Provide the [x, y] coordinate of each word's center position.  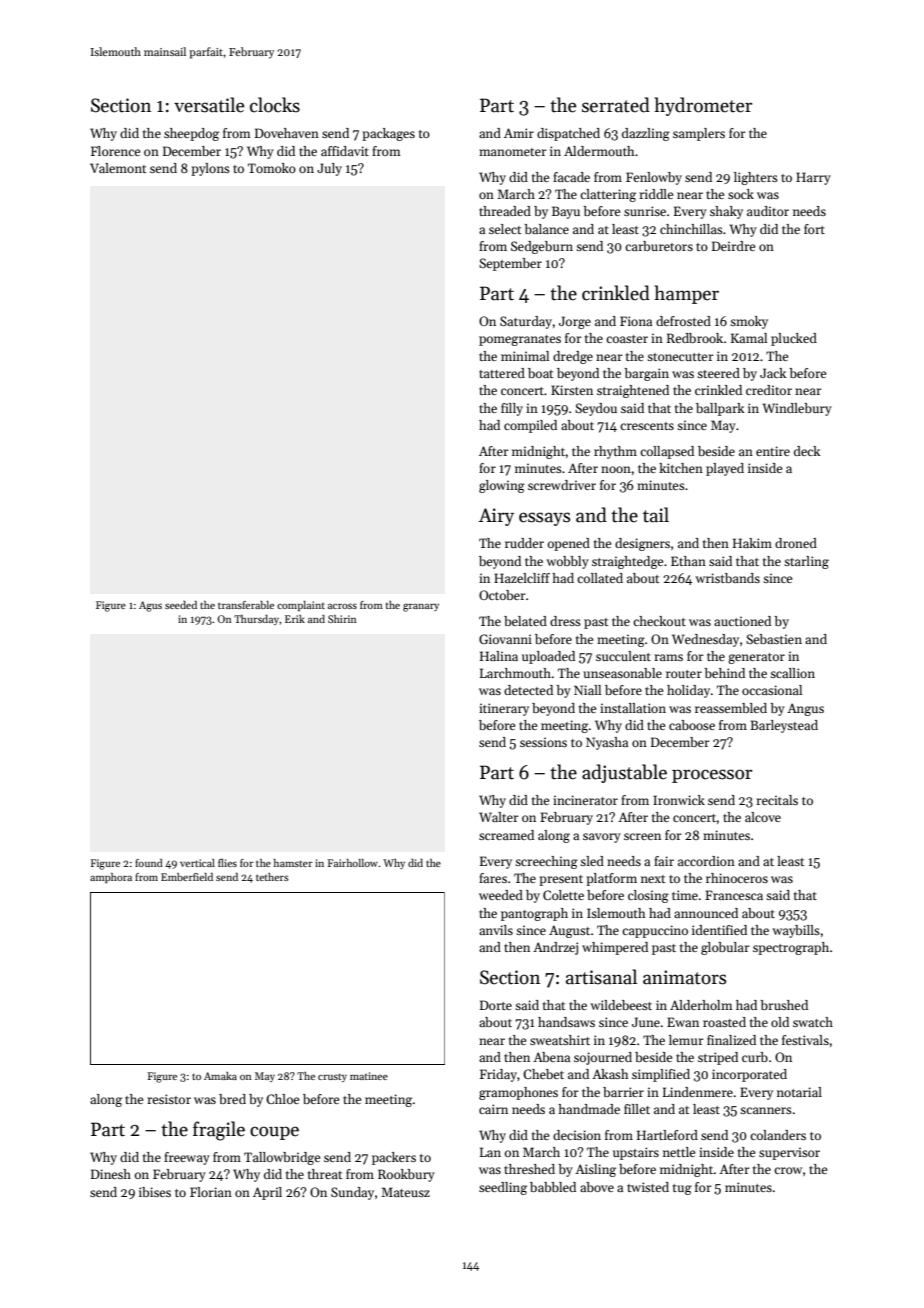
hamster [293, 863]
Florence [115, 151]
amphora [111, 878]
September [510, 264]
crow [788, 1170]
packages [388, 134]
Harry [813, 178]
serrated [616, 105]
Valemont [118, 168]
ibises [155, 1192]
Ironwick [679, 800]
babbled [553, 1187]
